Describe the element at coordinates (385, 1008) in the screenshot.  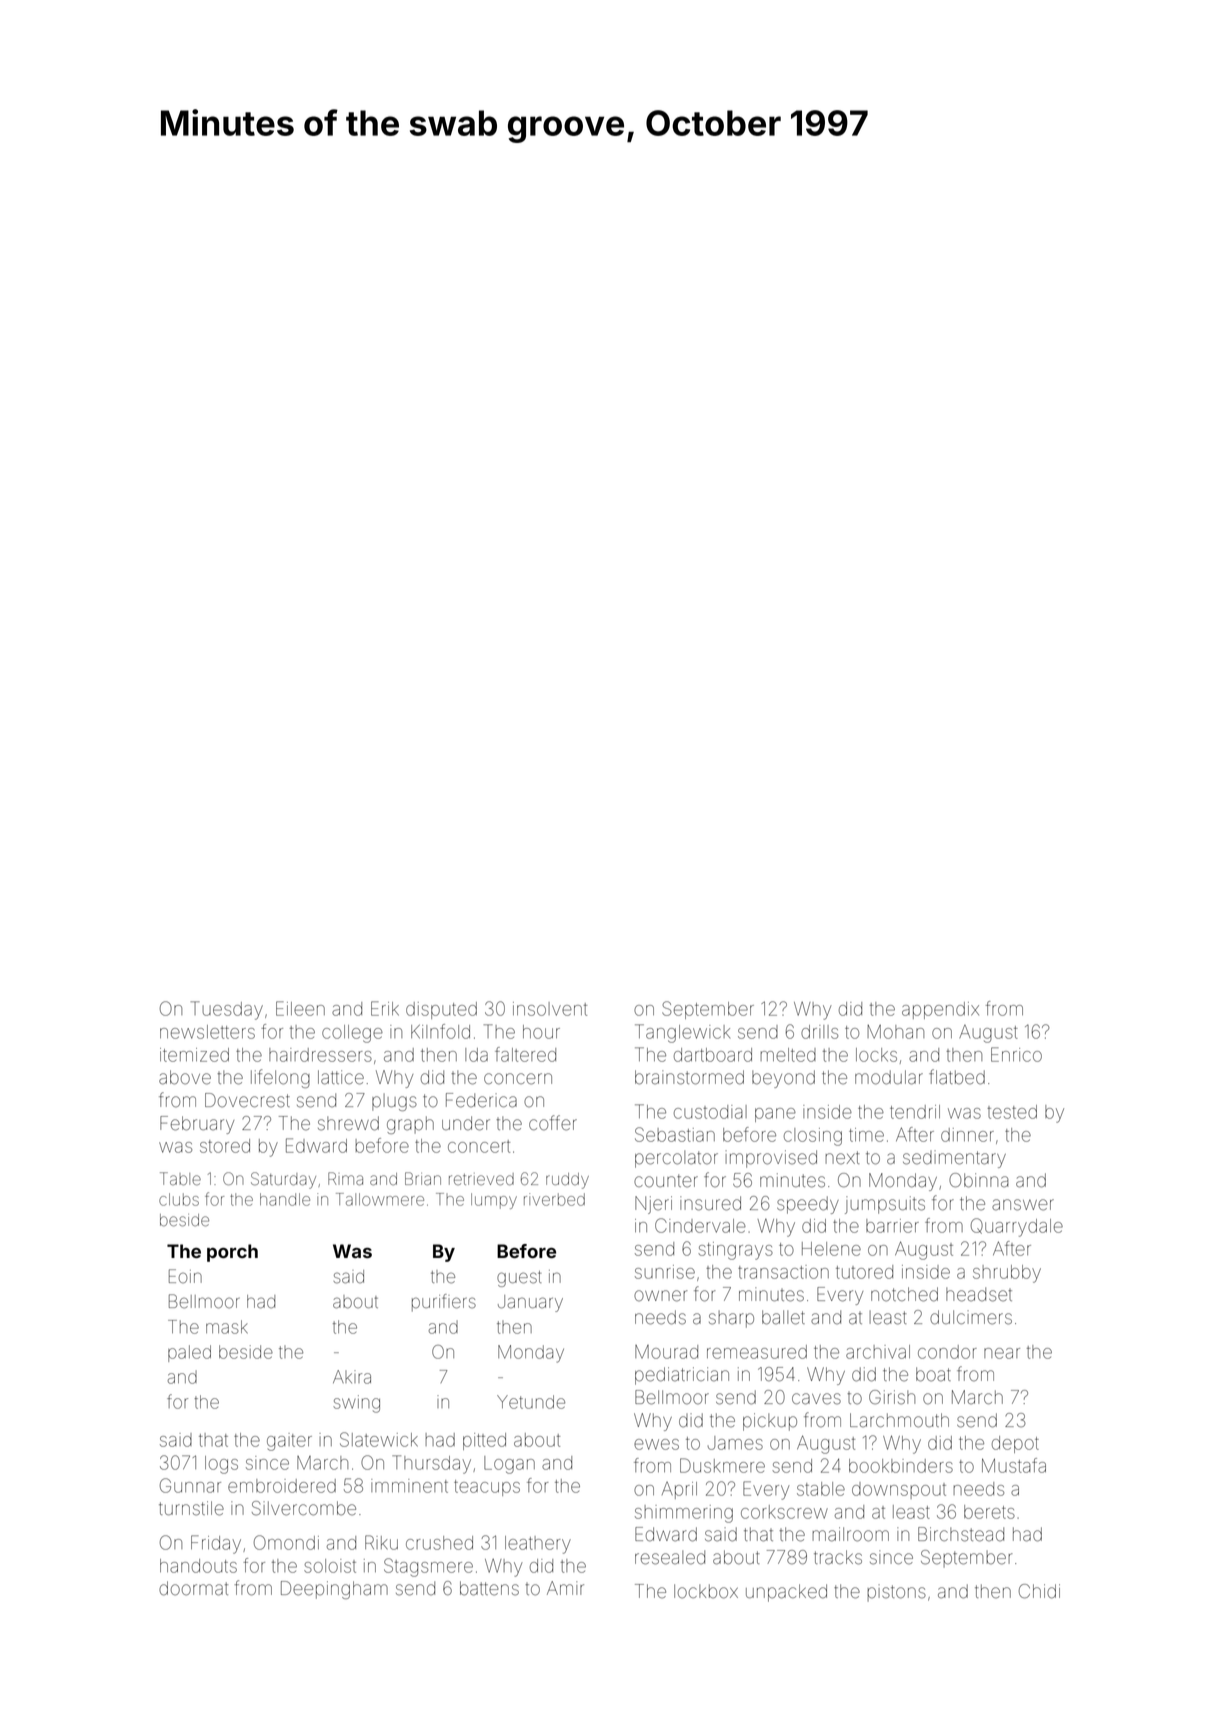
I see `Erik` at that location.
